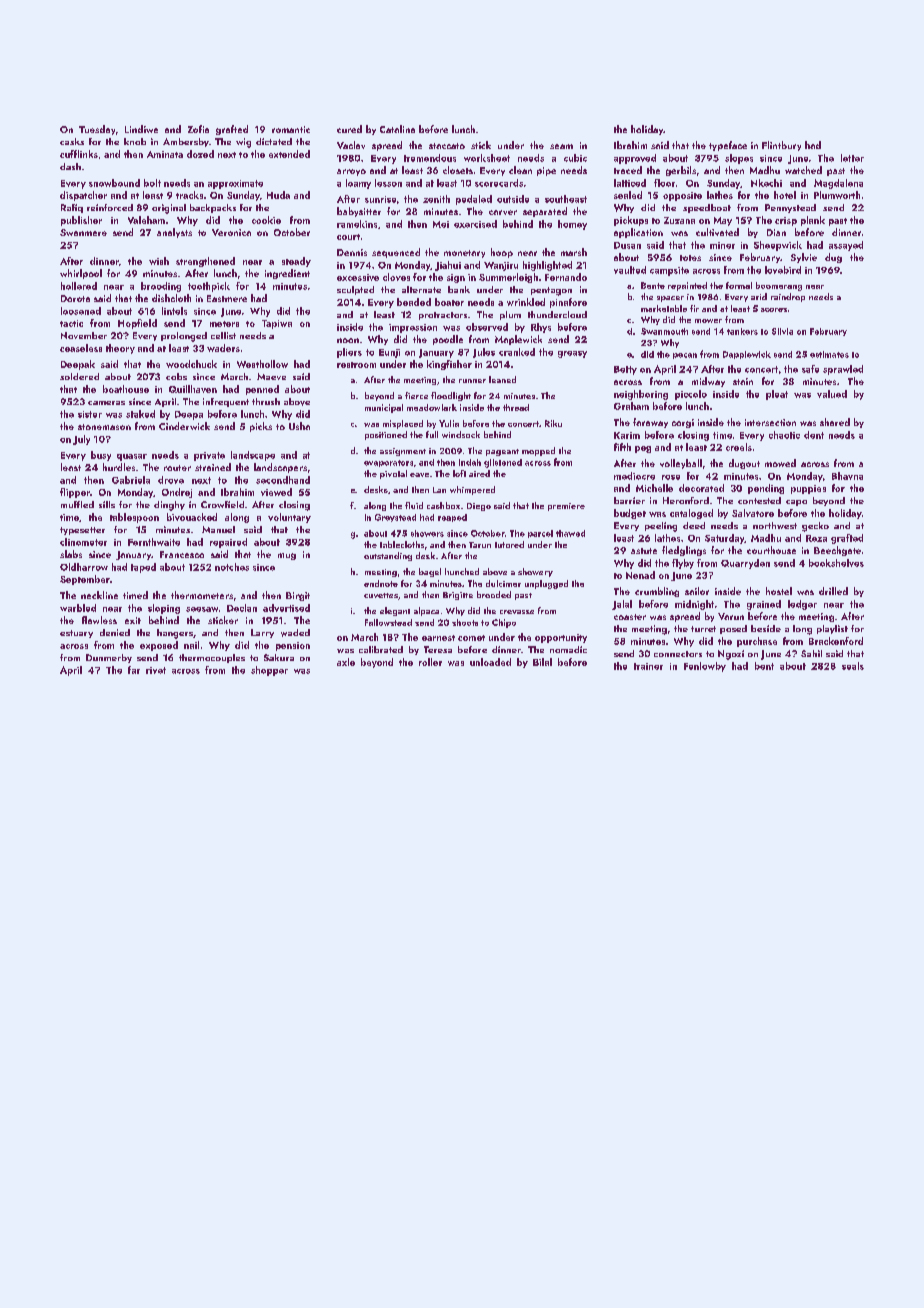 This screenshot has width=924, height=1308. What do you see at coordinates (81, 274) in the screenshot?
I see `whirlpool` at bounding box center [81, 274].
